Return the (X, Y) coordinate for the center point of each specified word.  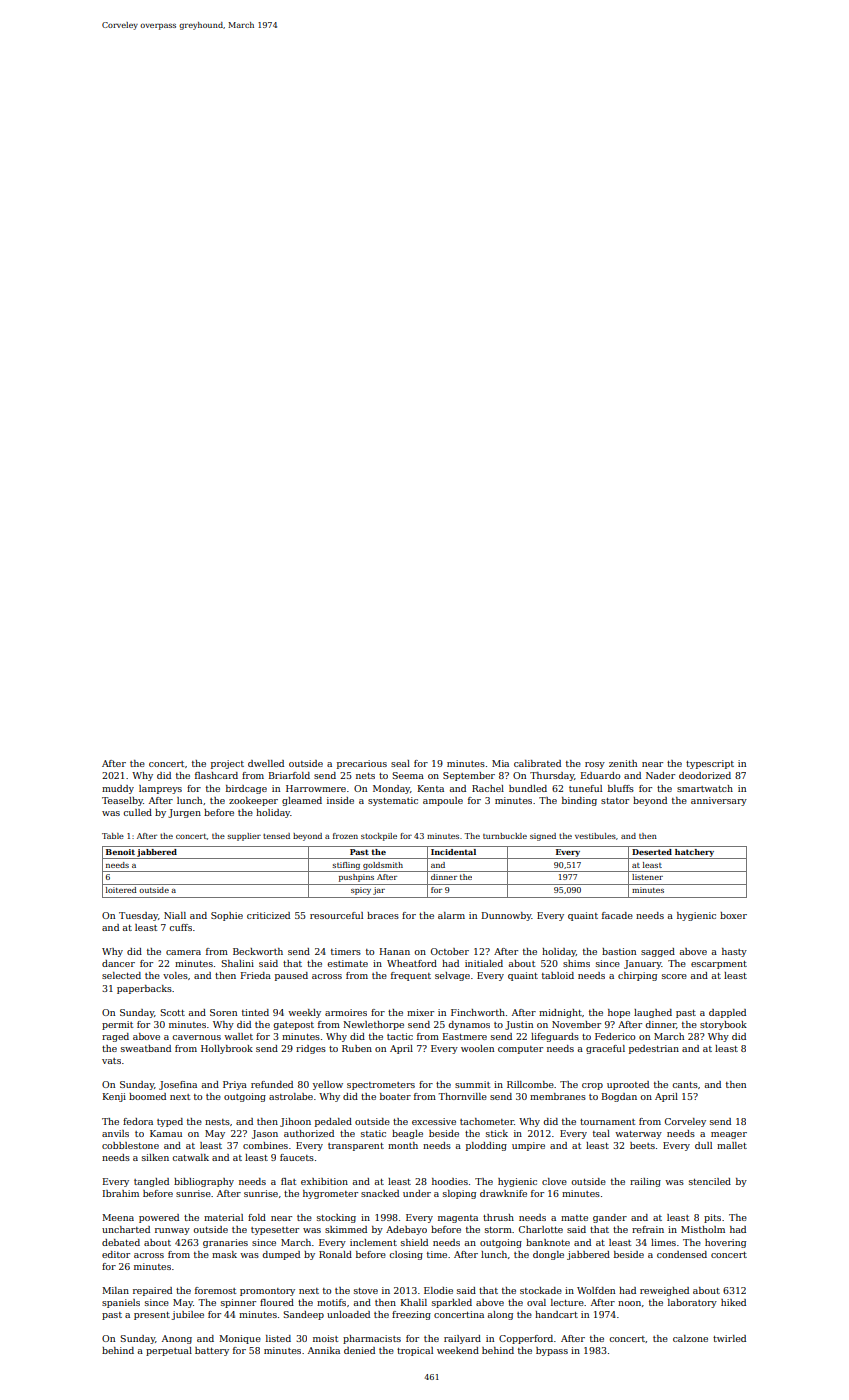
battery (212, 1351)
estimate (347, 963)
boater (395, 1096)
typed (170, 1122)
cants (685, 1085)
